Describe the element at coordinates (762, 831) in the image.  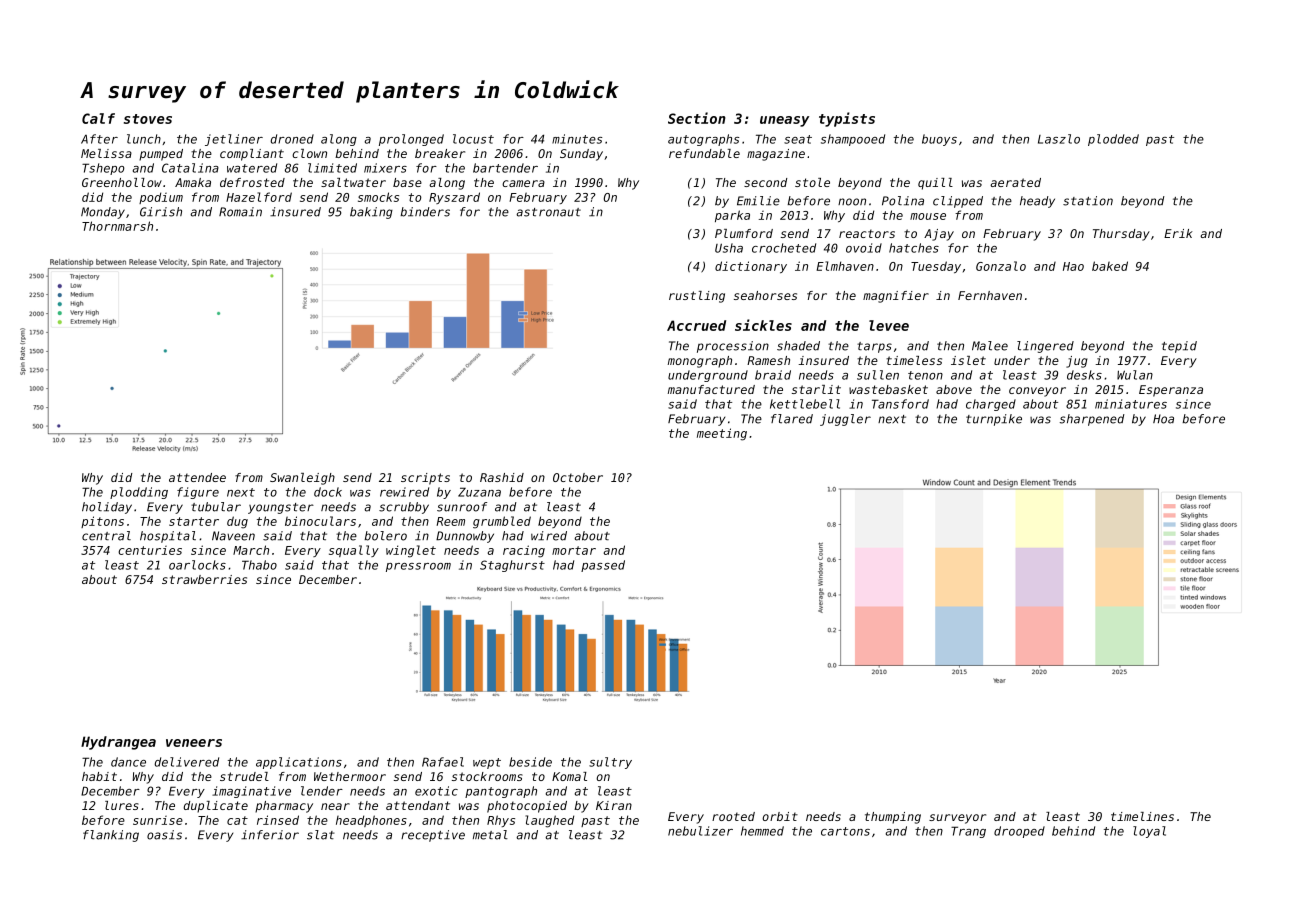
I see `hemmed` at that location.
